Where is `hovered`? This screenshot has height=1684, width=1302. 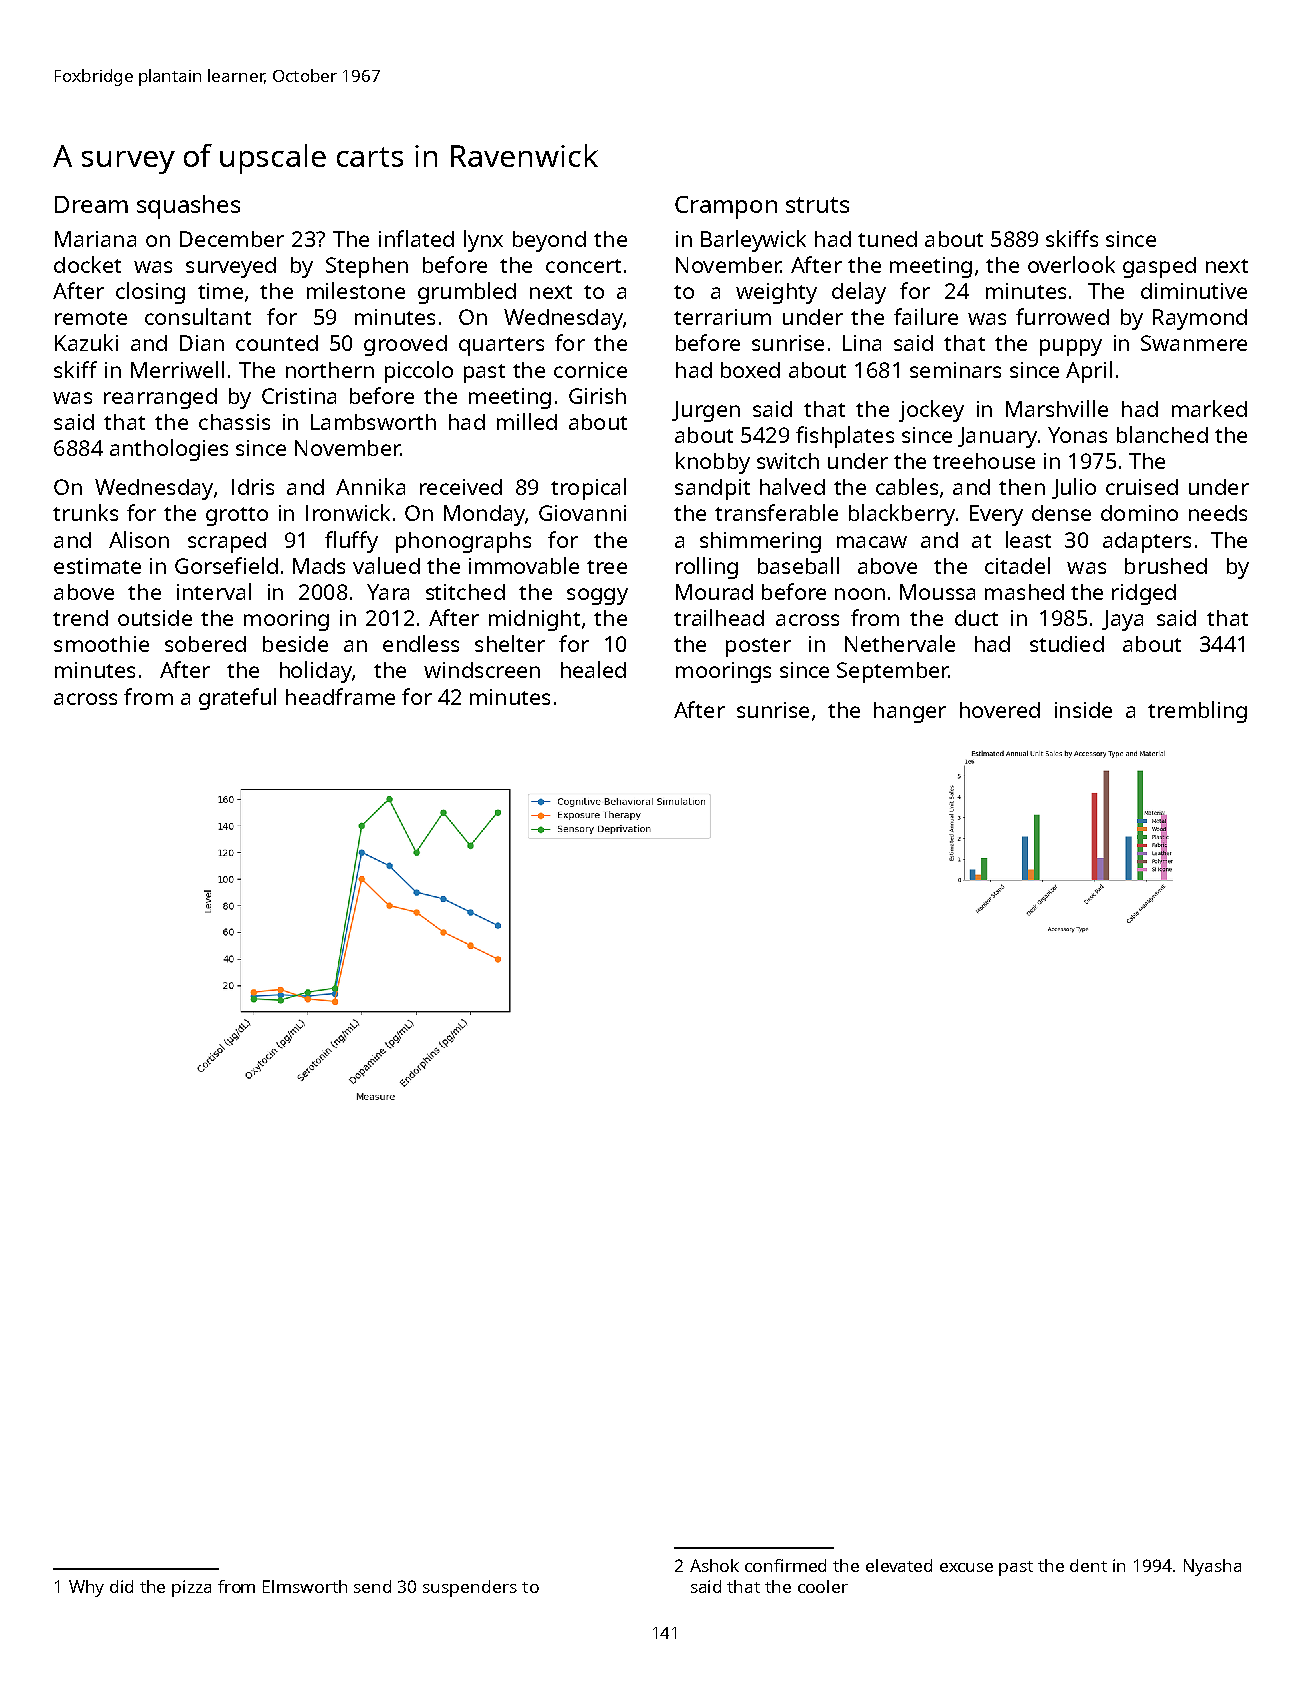
hovered is located at coordinates (1000, 710).
